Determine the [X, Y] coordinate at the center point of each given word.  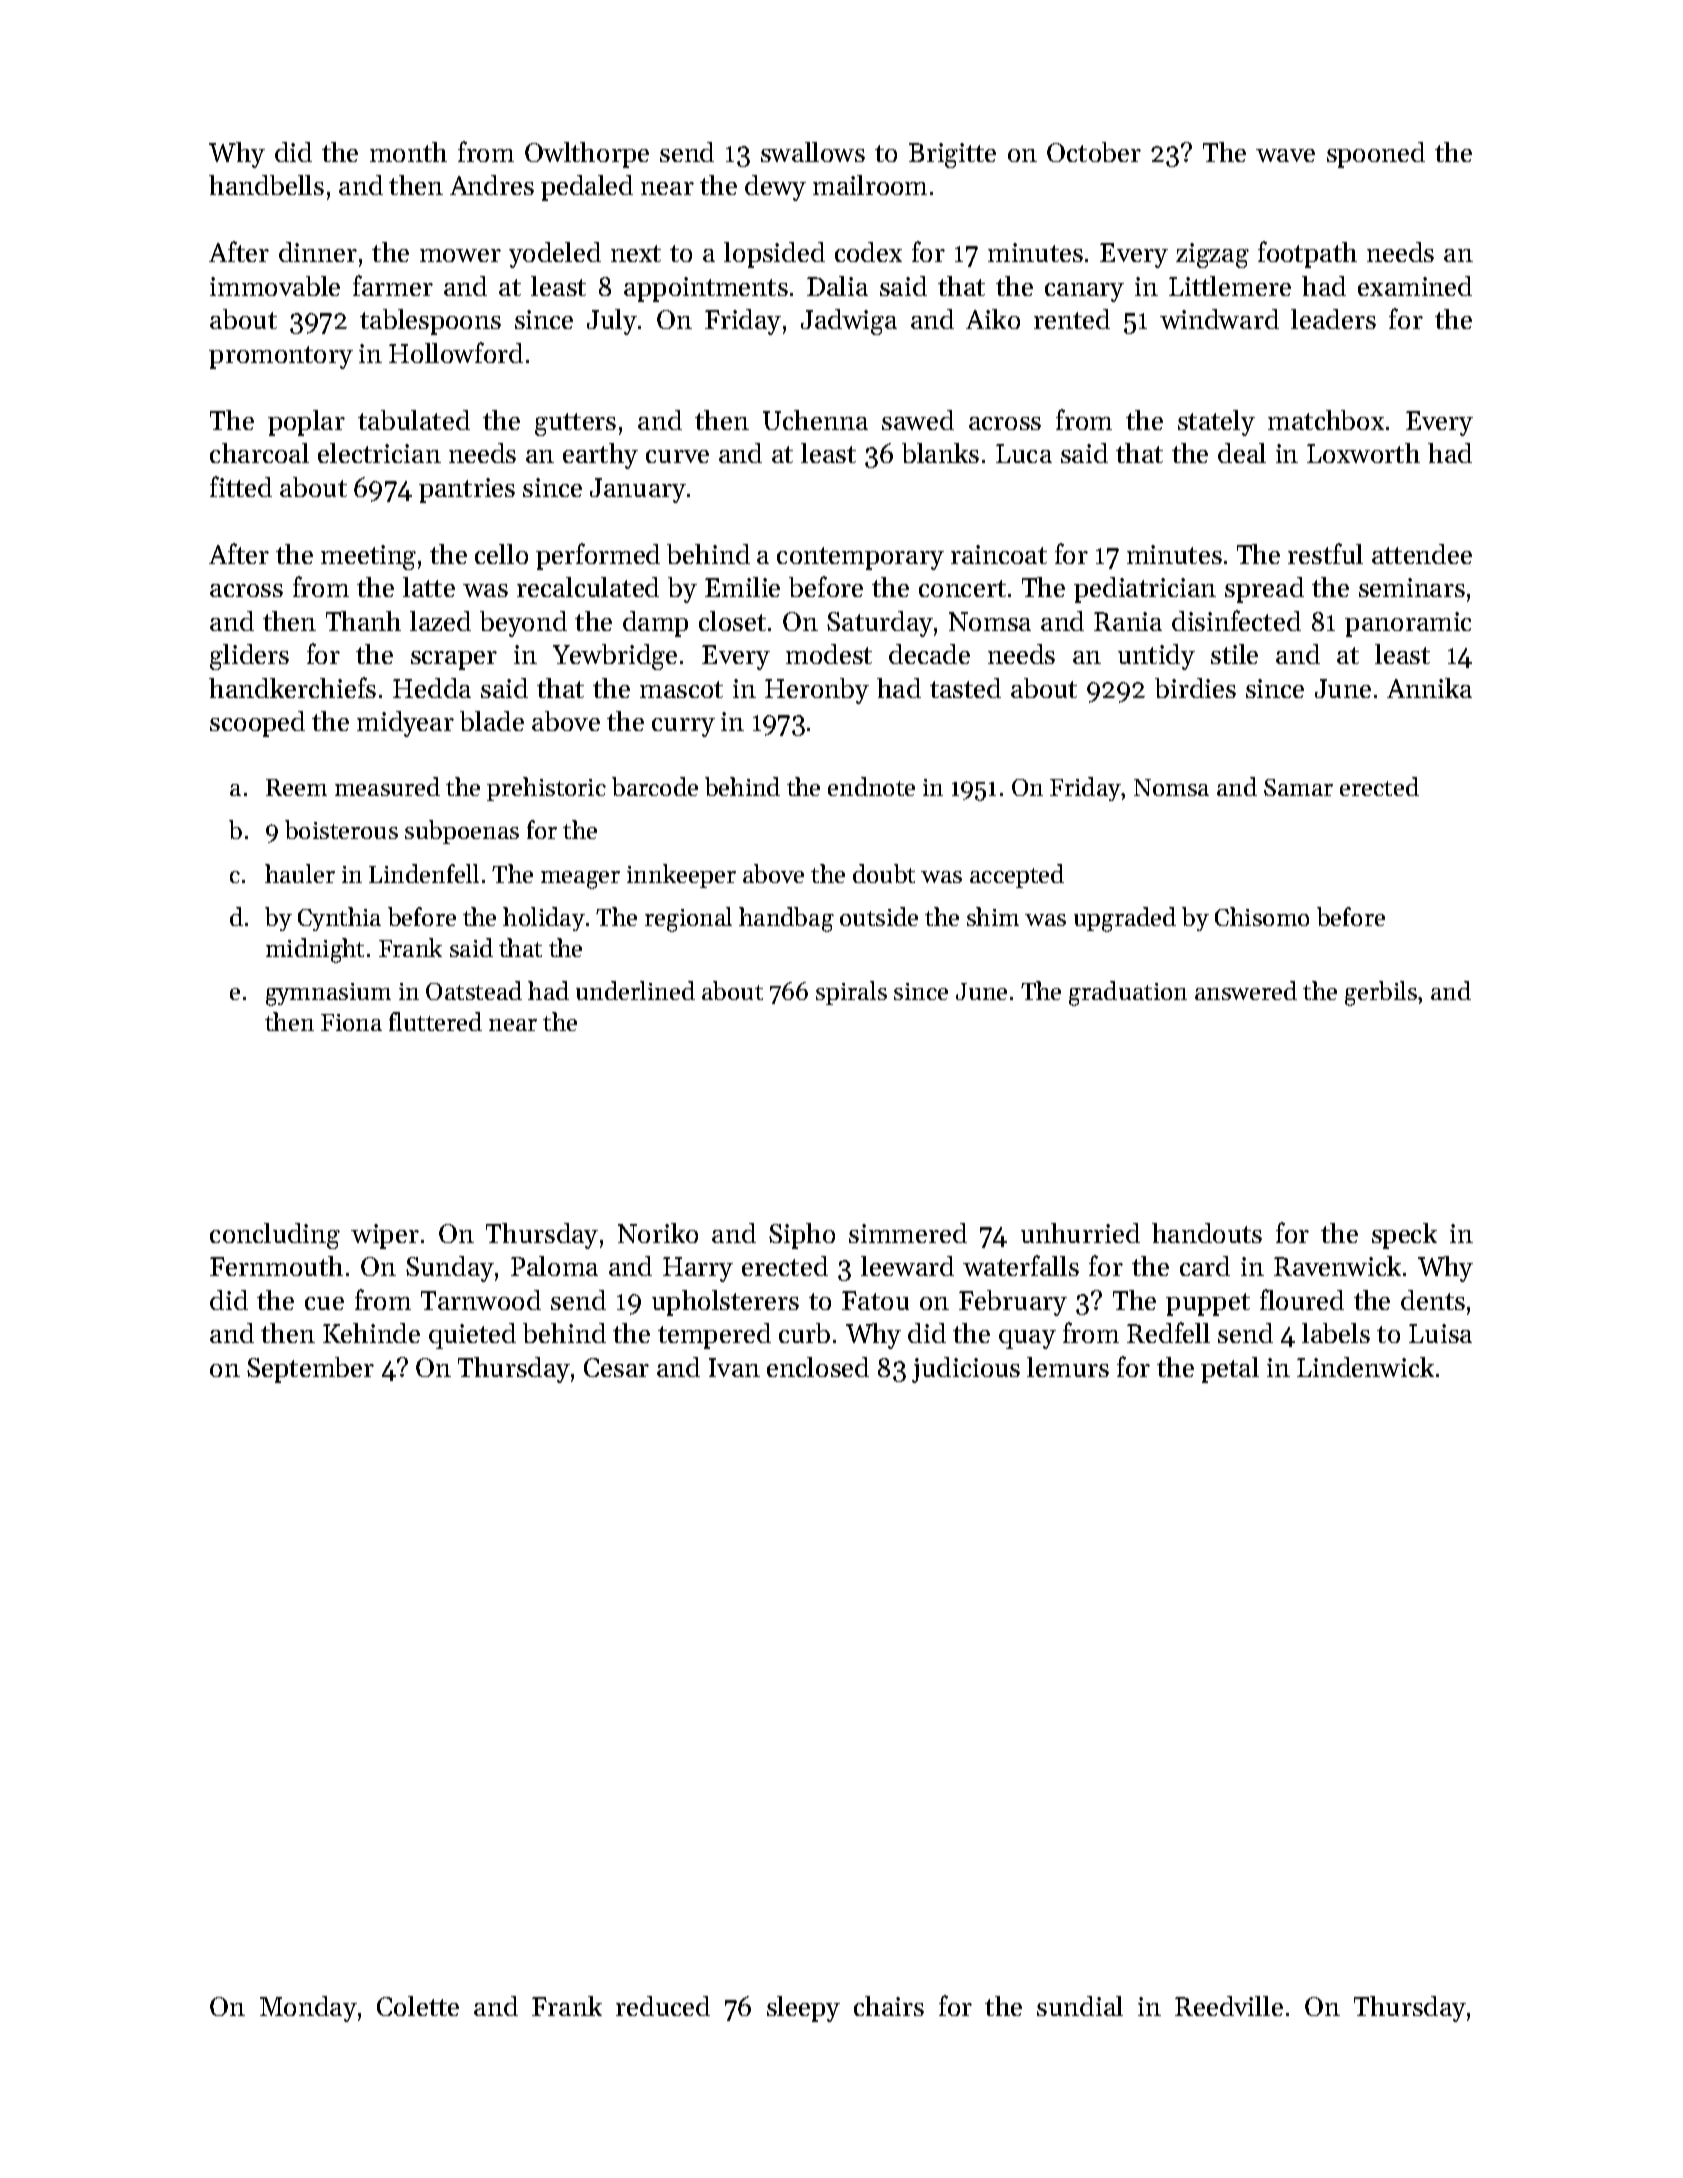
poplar [306, 423]
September [310, 1370]
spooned [1376, 155]
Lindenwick [1365, 1367]
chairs [889, 2006]
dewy [775, 188]
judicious [966, 1370]
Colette [418, 2006]
